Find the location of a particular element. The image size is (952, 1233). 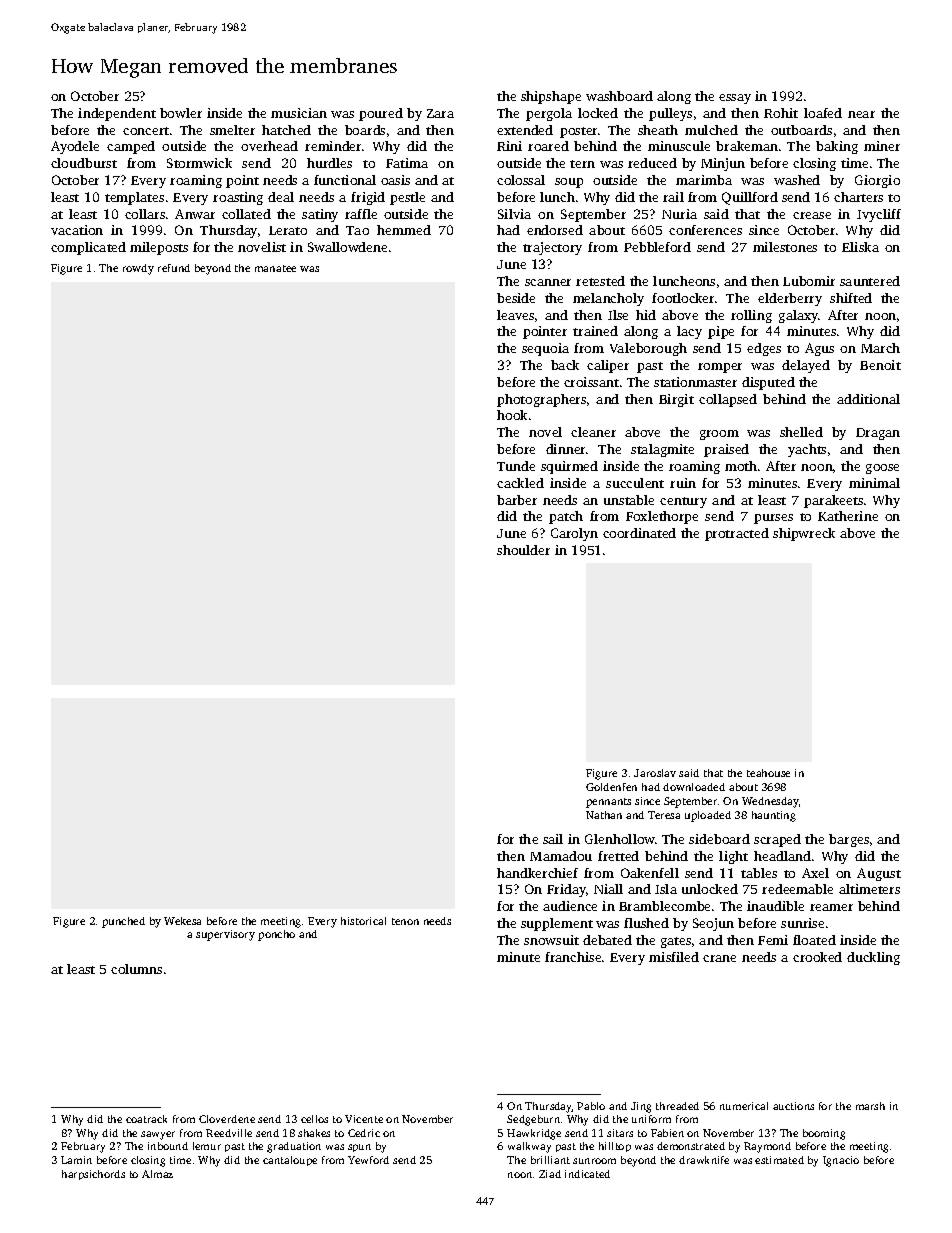

marimba is located at coordinates (704, 180).
